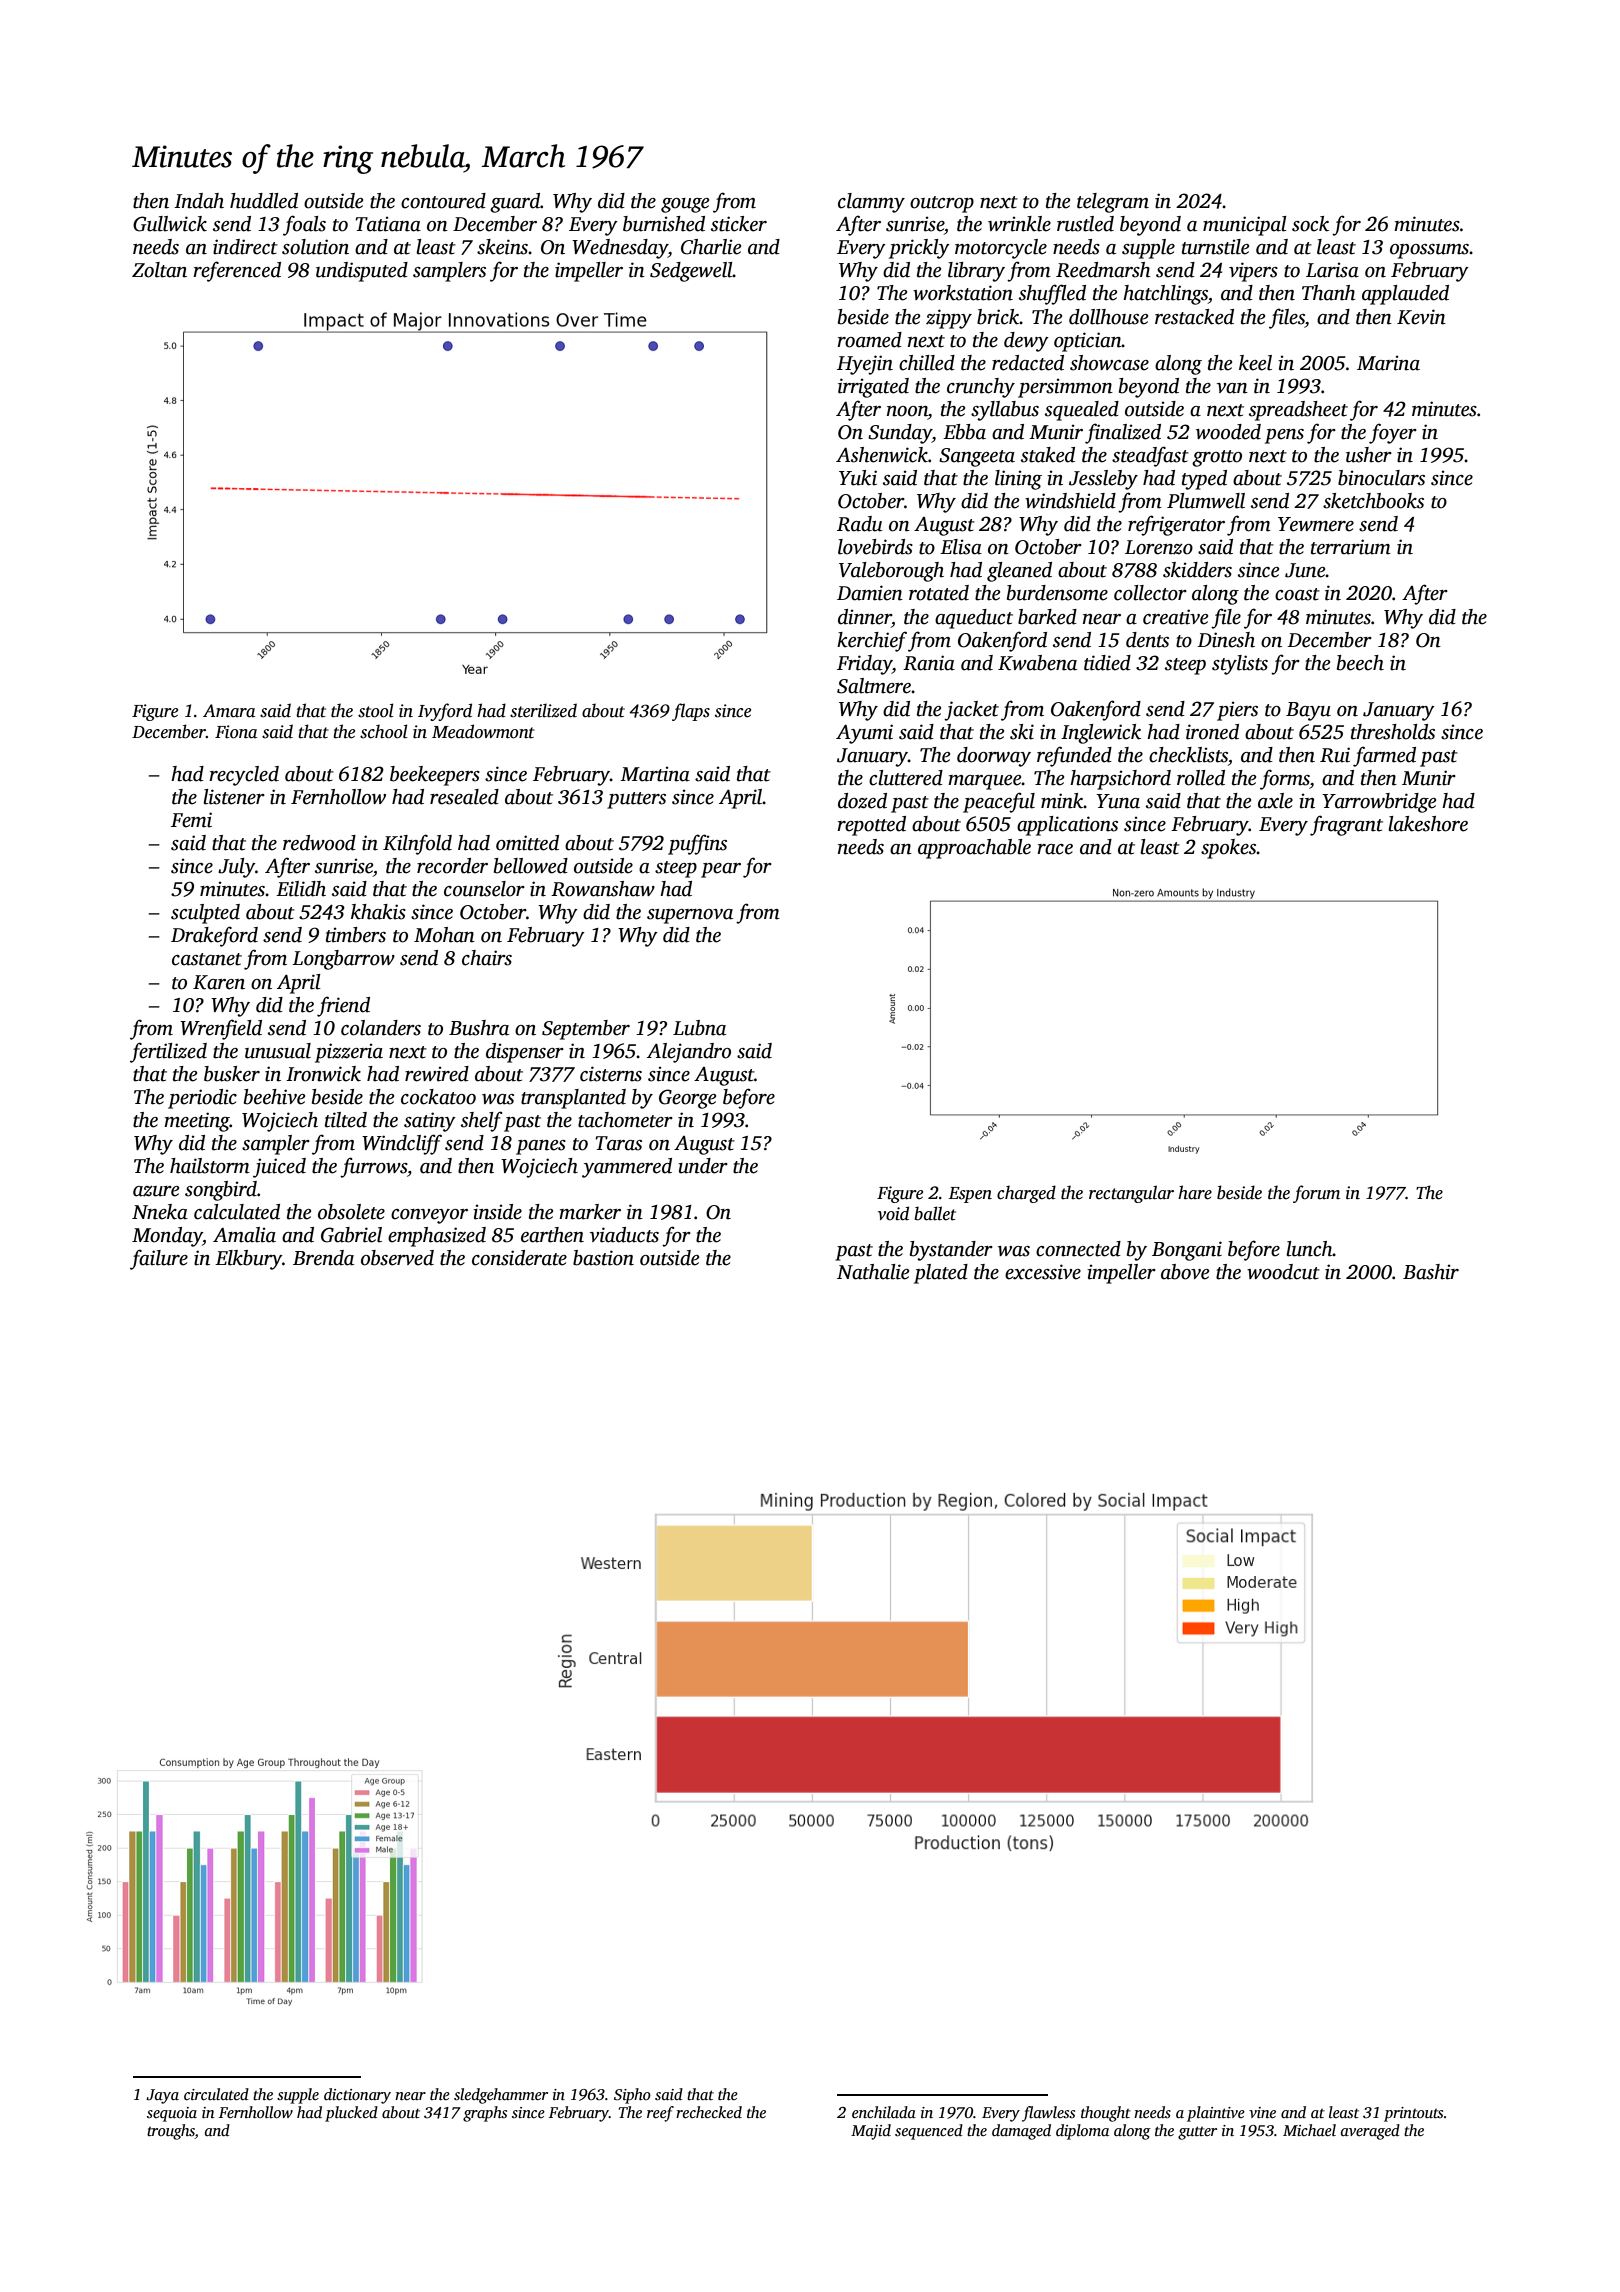 The height and width of the screenshot is (2292, 1620). I want to click on sculpted, so click(205, 914).
